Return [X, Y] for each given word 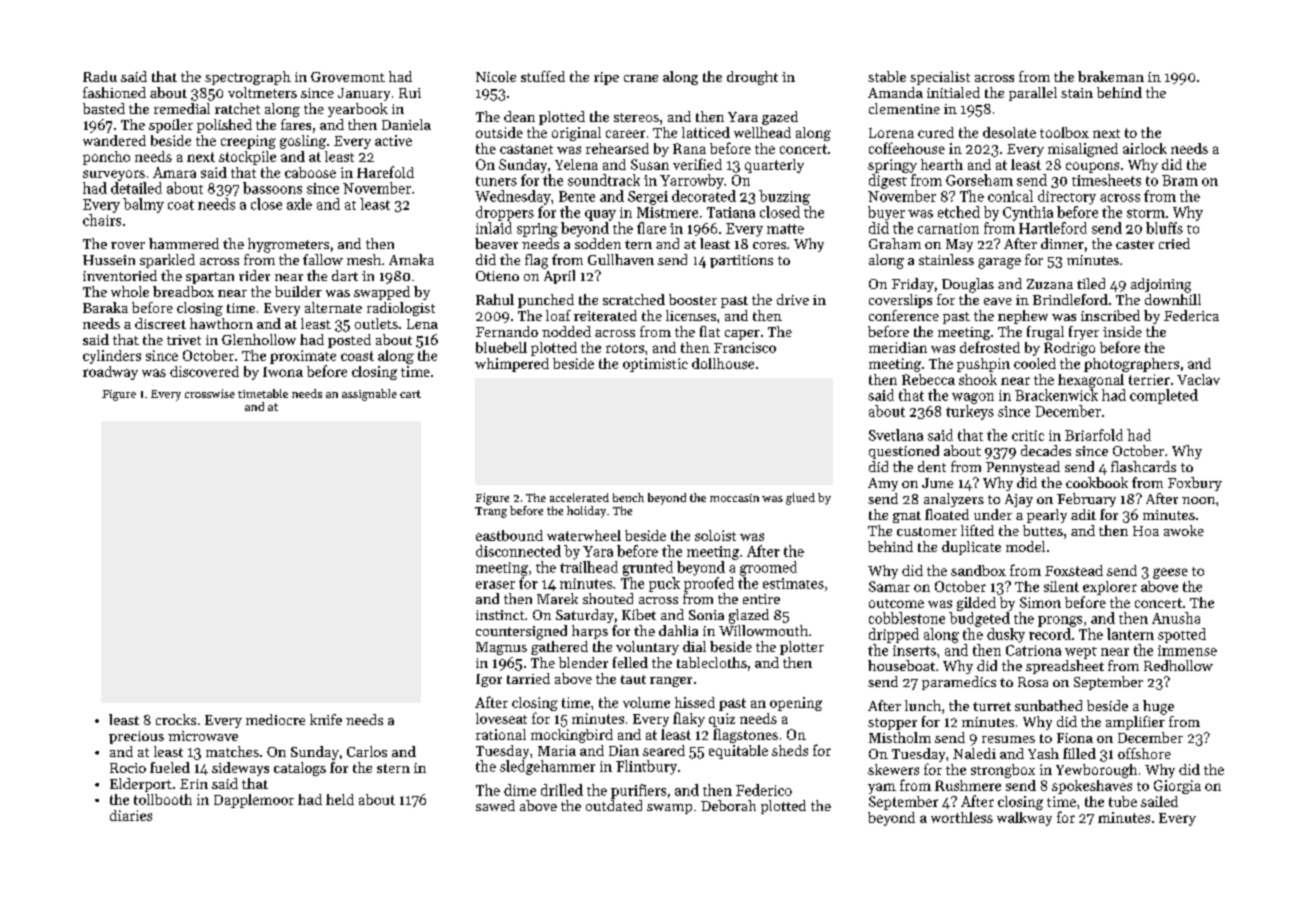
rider [254, 275]
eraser [495, 585]
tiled [1091, 283]
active [393, 140]
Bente [577, 196]
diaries [131, 815]
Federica [1191, 315]
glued [800, 499]
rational [501, 734]
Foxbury [1195, 484]
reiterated [605, 315]
